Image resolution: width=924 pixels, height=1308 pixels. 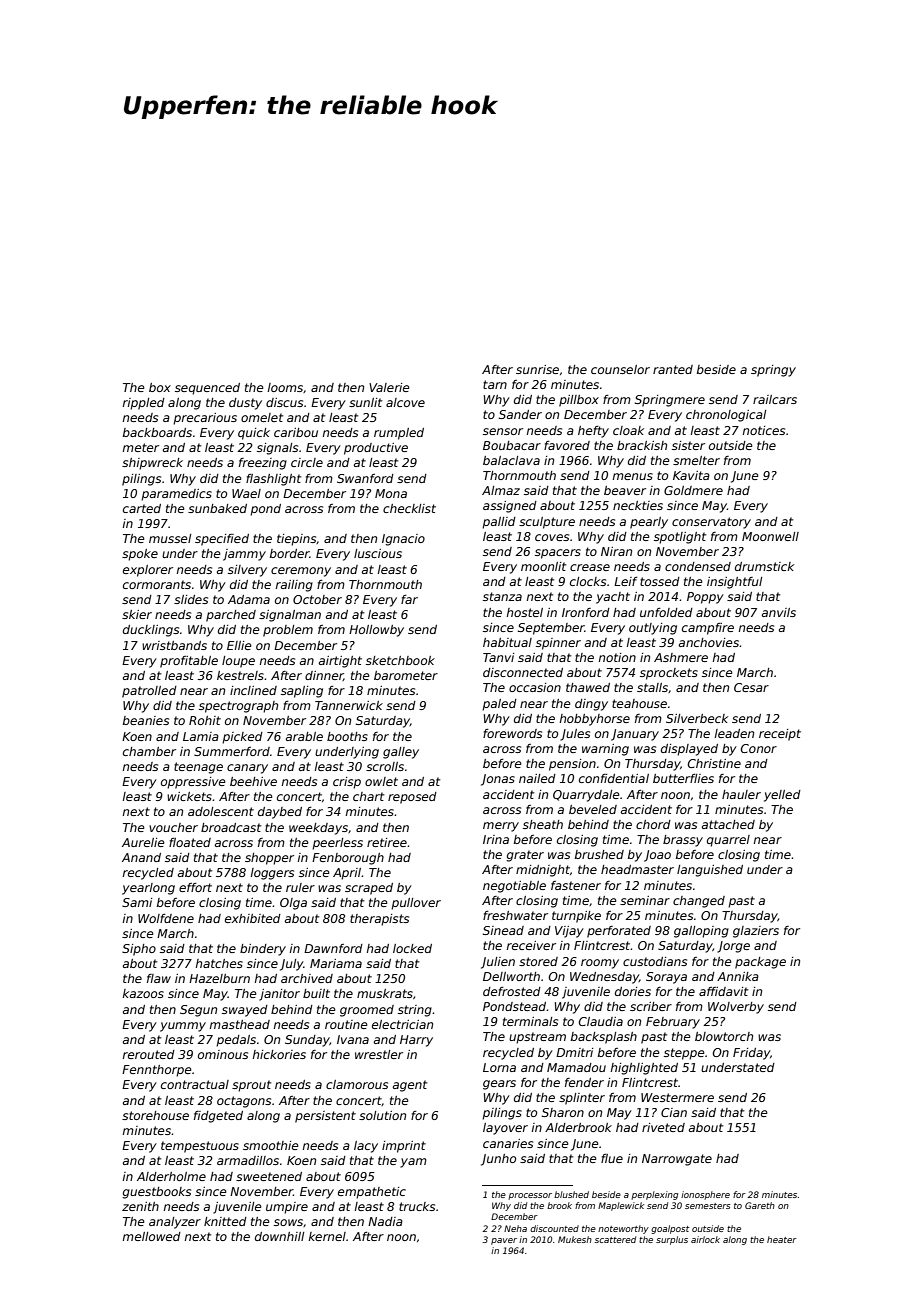 I want to click on hostel, so click(x=525, y=612).
